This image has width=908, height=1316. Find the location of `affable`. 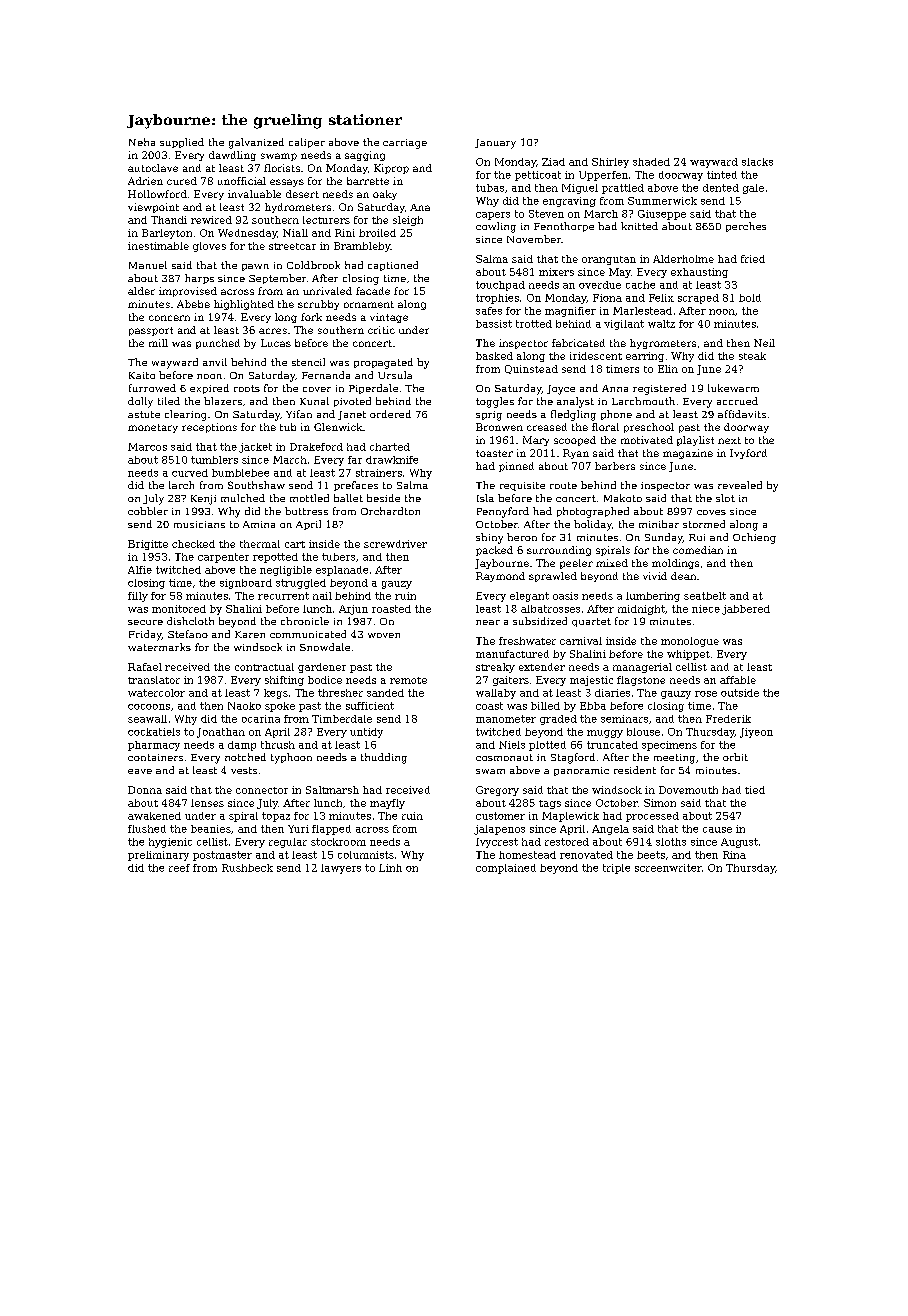

affable is located at coordinates (738, 680).
